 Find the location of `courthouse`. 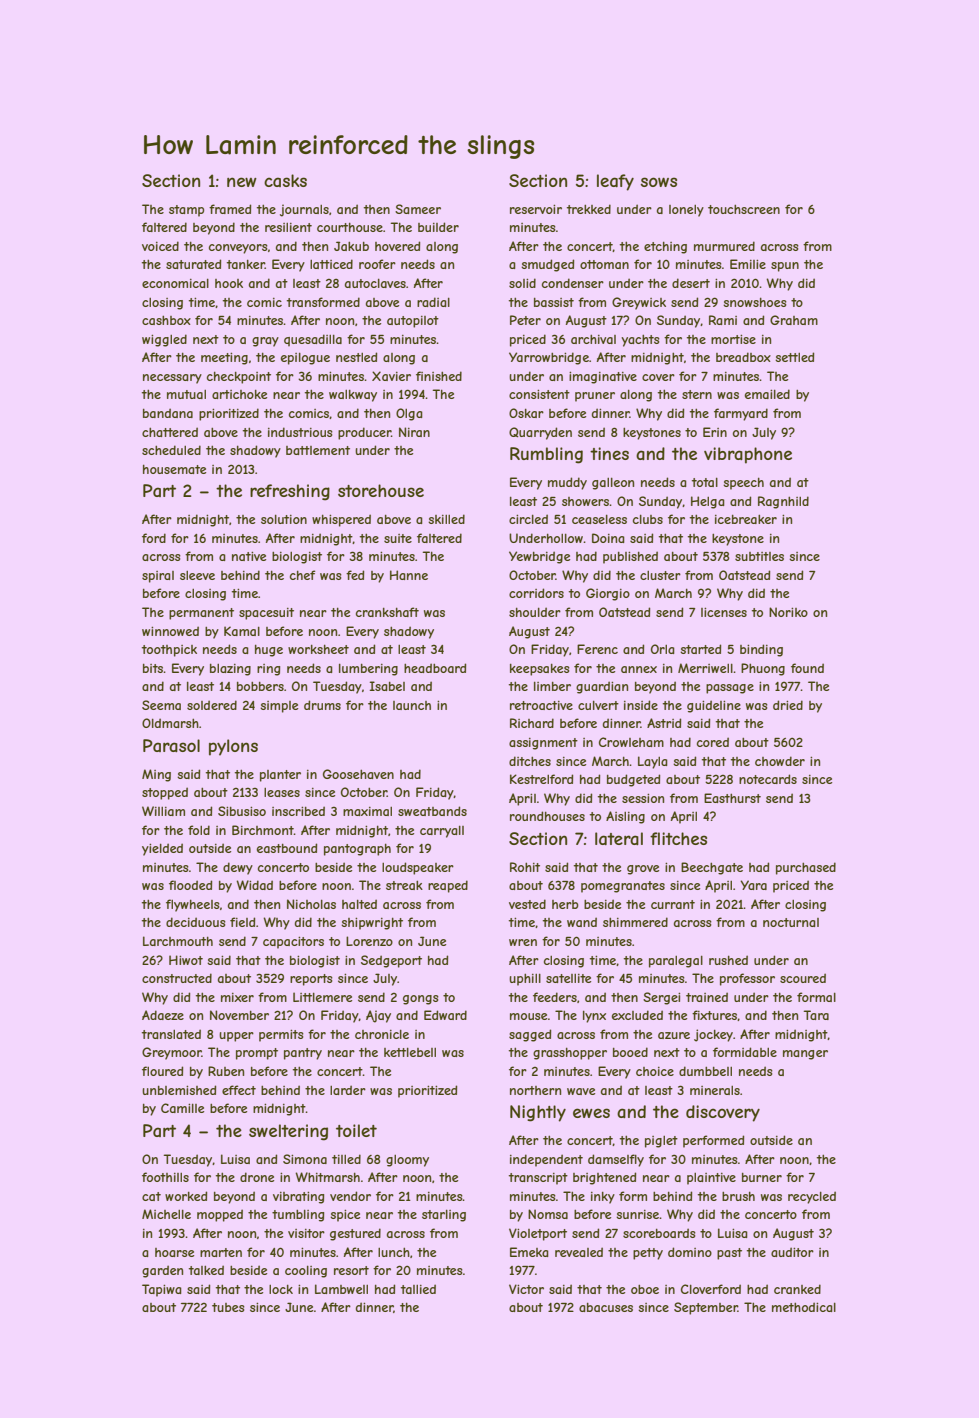

courthouse is located at coordinates (350, 227).
